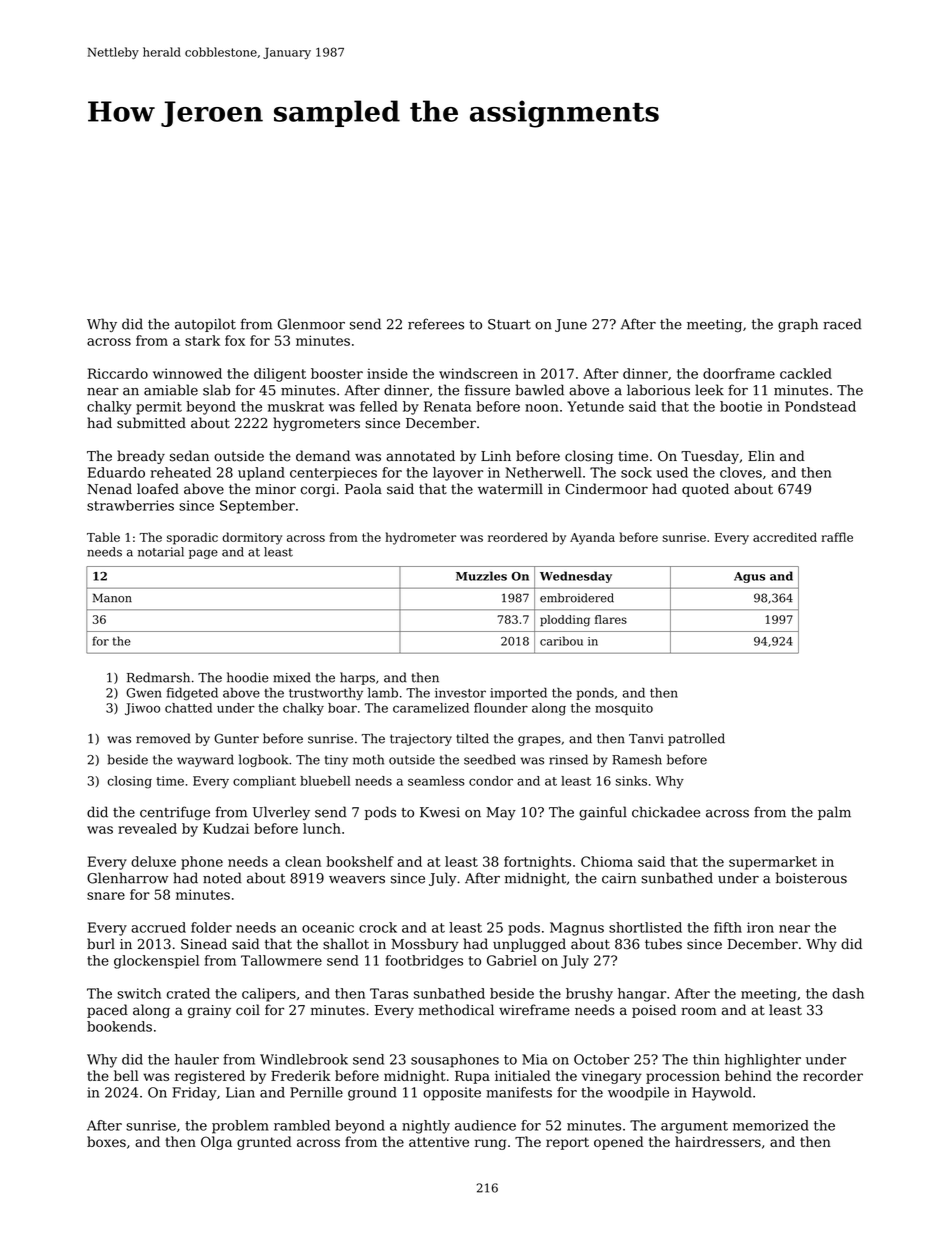 Image resolution: width=952 pixels, height=1233 pixels. Describe the element at coordinates (718, 1141) in the screenshot. I see `hairdressers` at that location.
